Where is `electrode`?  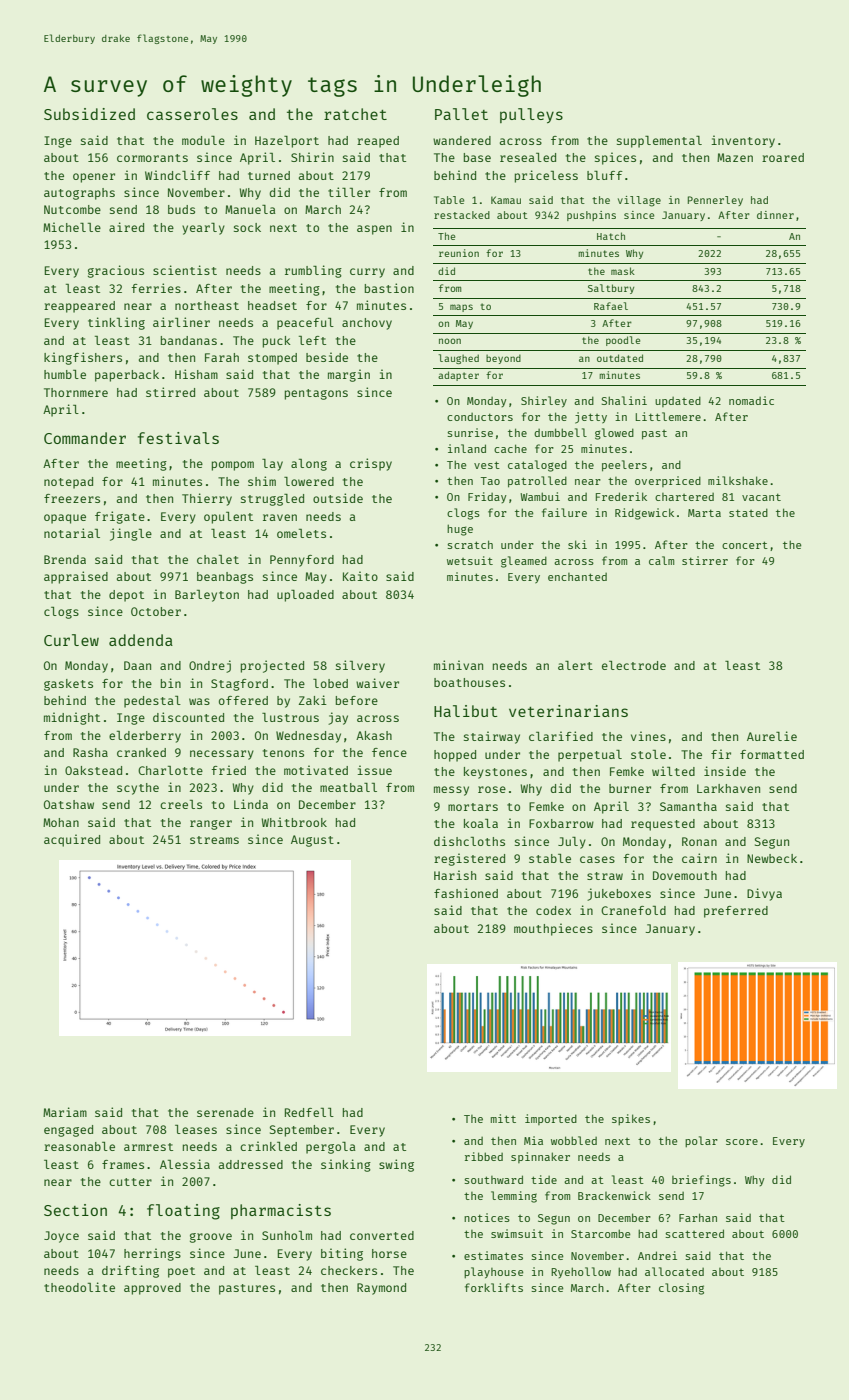
electrode is located at coordinates (634, 665).
